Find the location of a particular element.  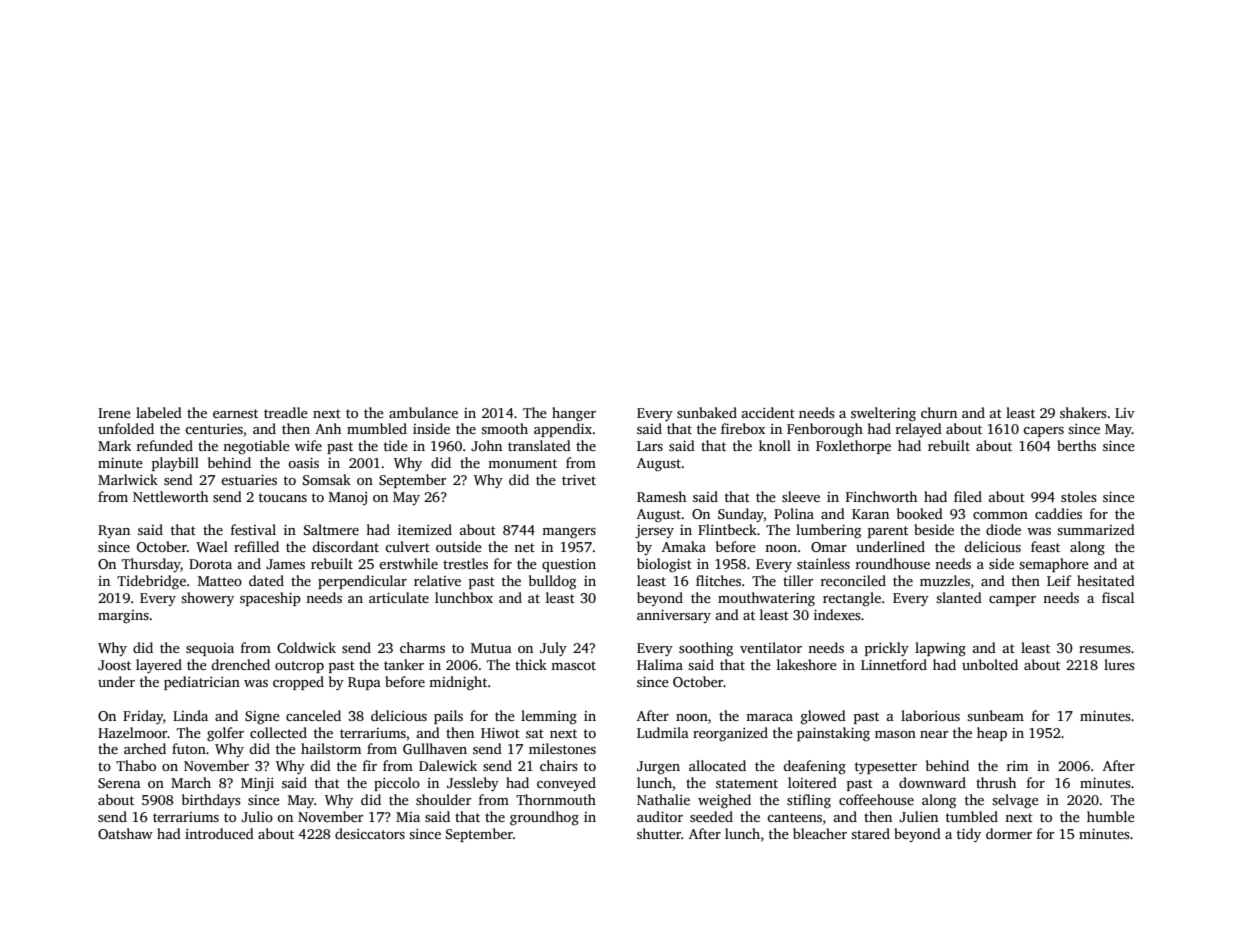

Nettleworth is located at coordinates (170, 496).
